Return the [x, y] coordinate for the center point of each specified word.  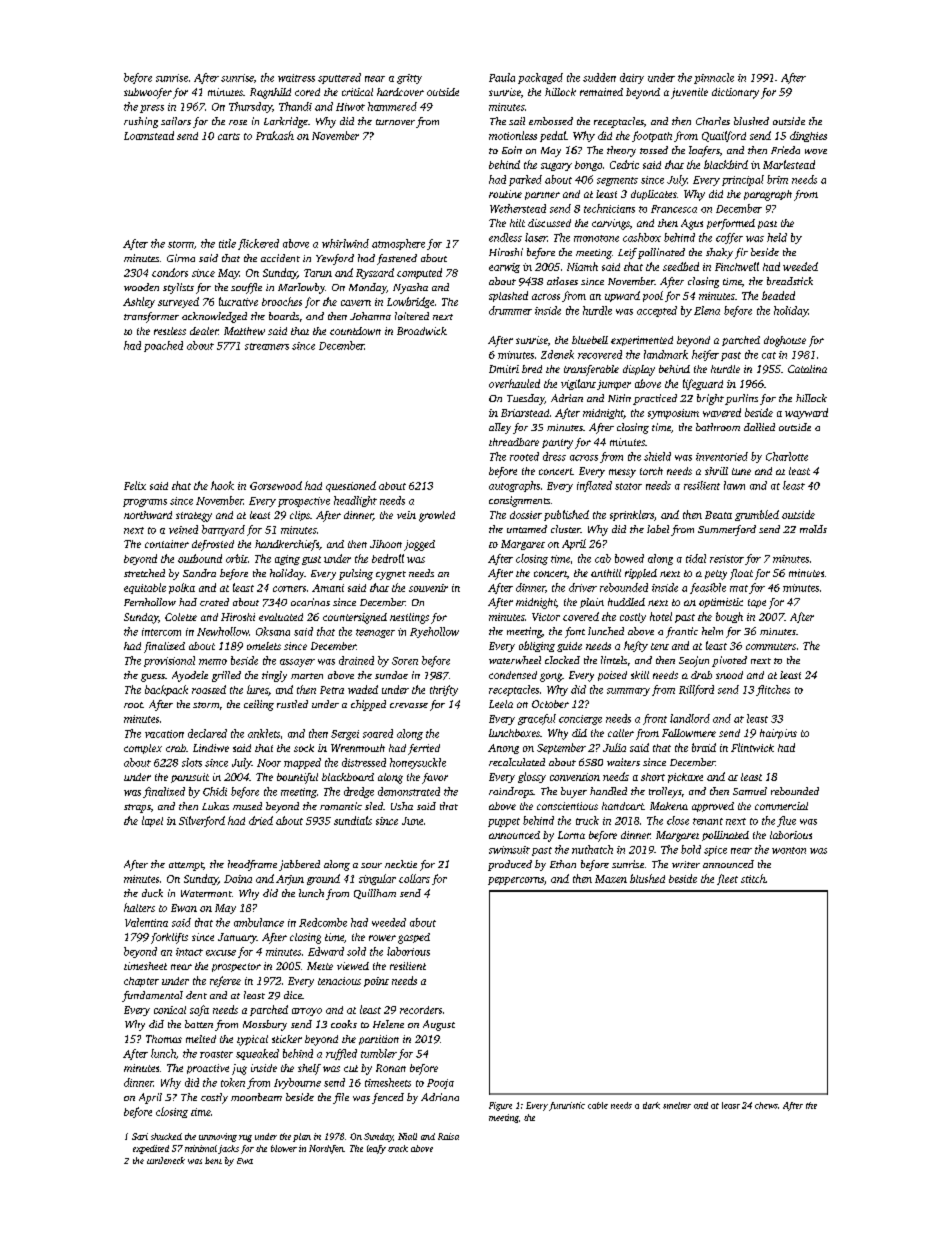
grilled [226, 676]
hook [222, 485]
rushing [141, 122]
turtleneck [166, 1160]
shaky [719, 253]
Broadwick [422, 331]
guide [569, 647]
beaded [778, 295]
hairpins [778, 734]
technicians [609, 208]
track [398, 1148]
